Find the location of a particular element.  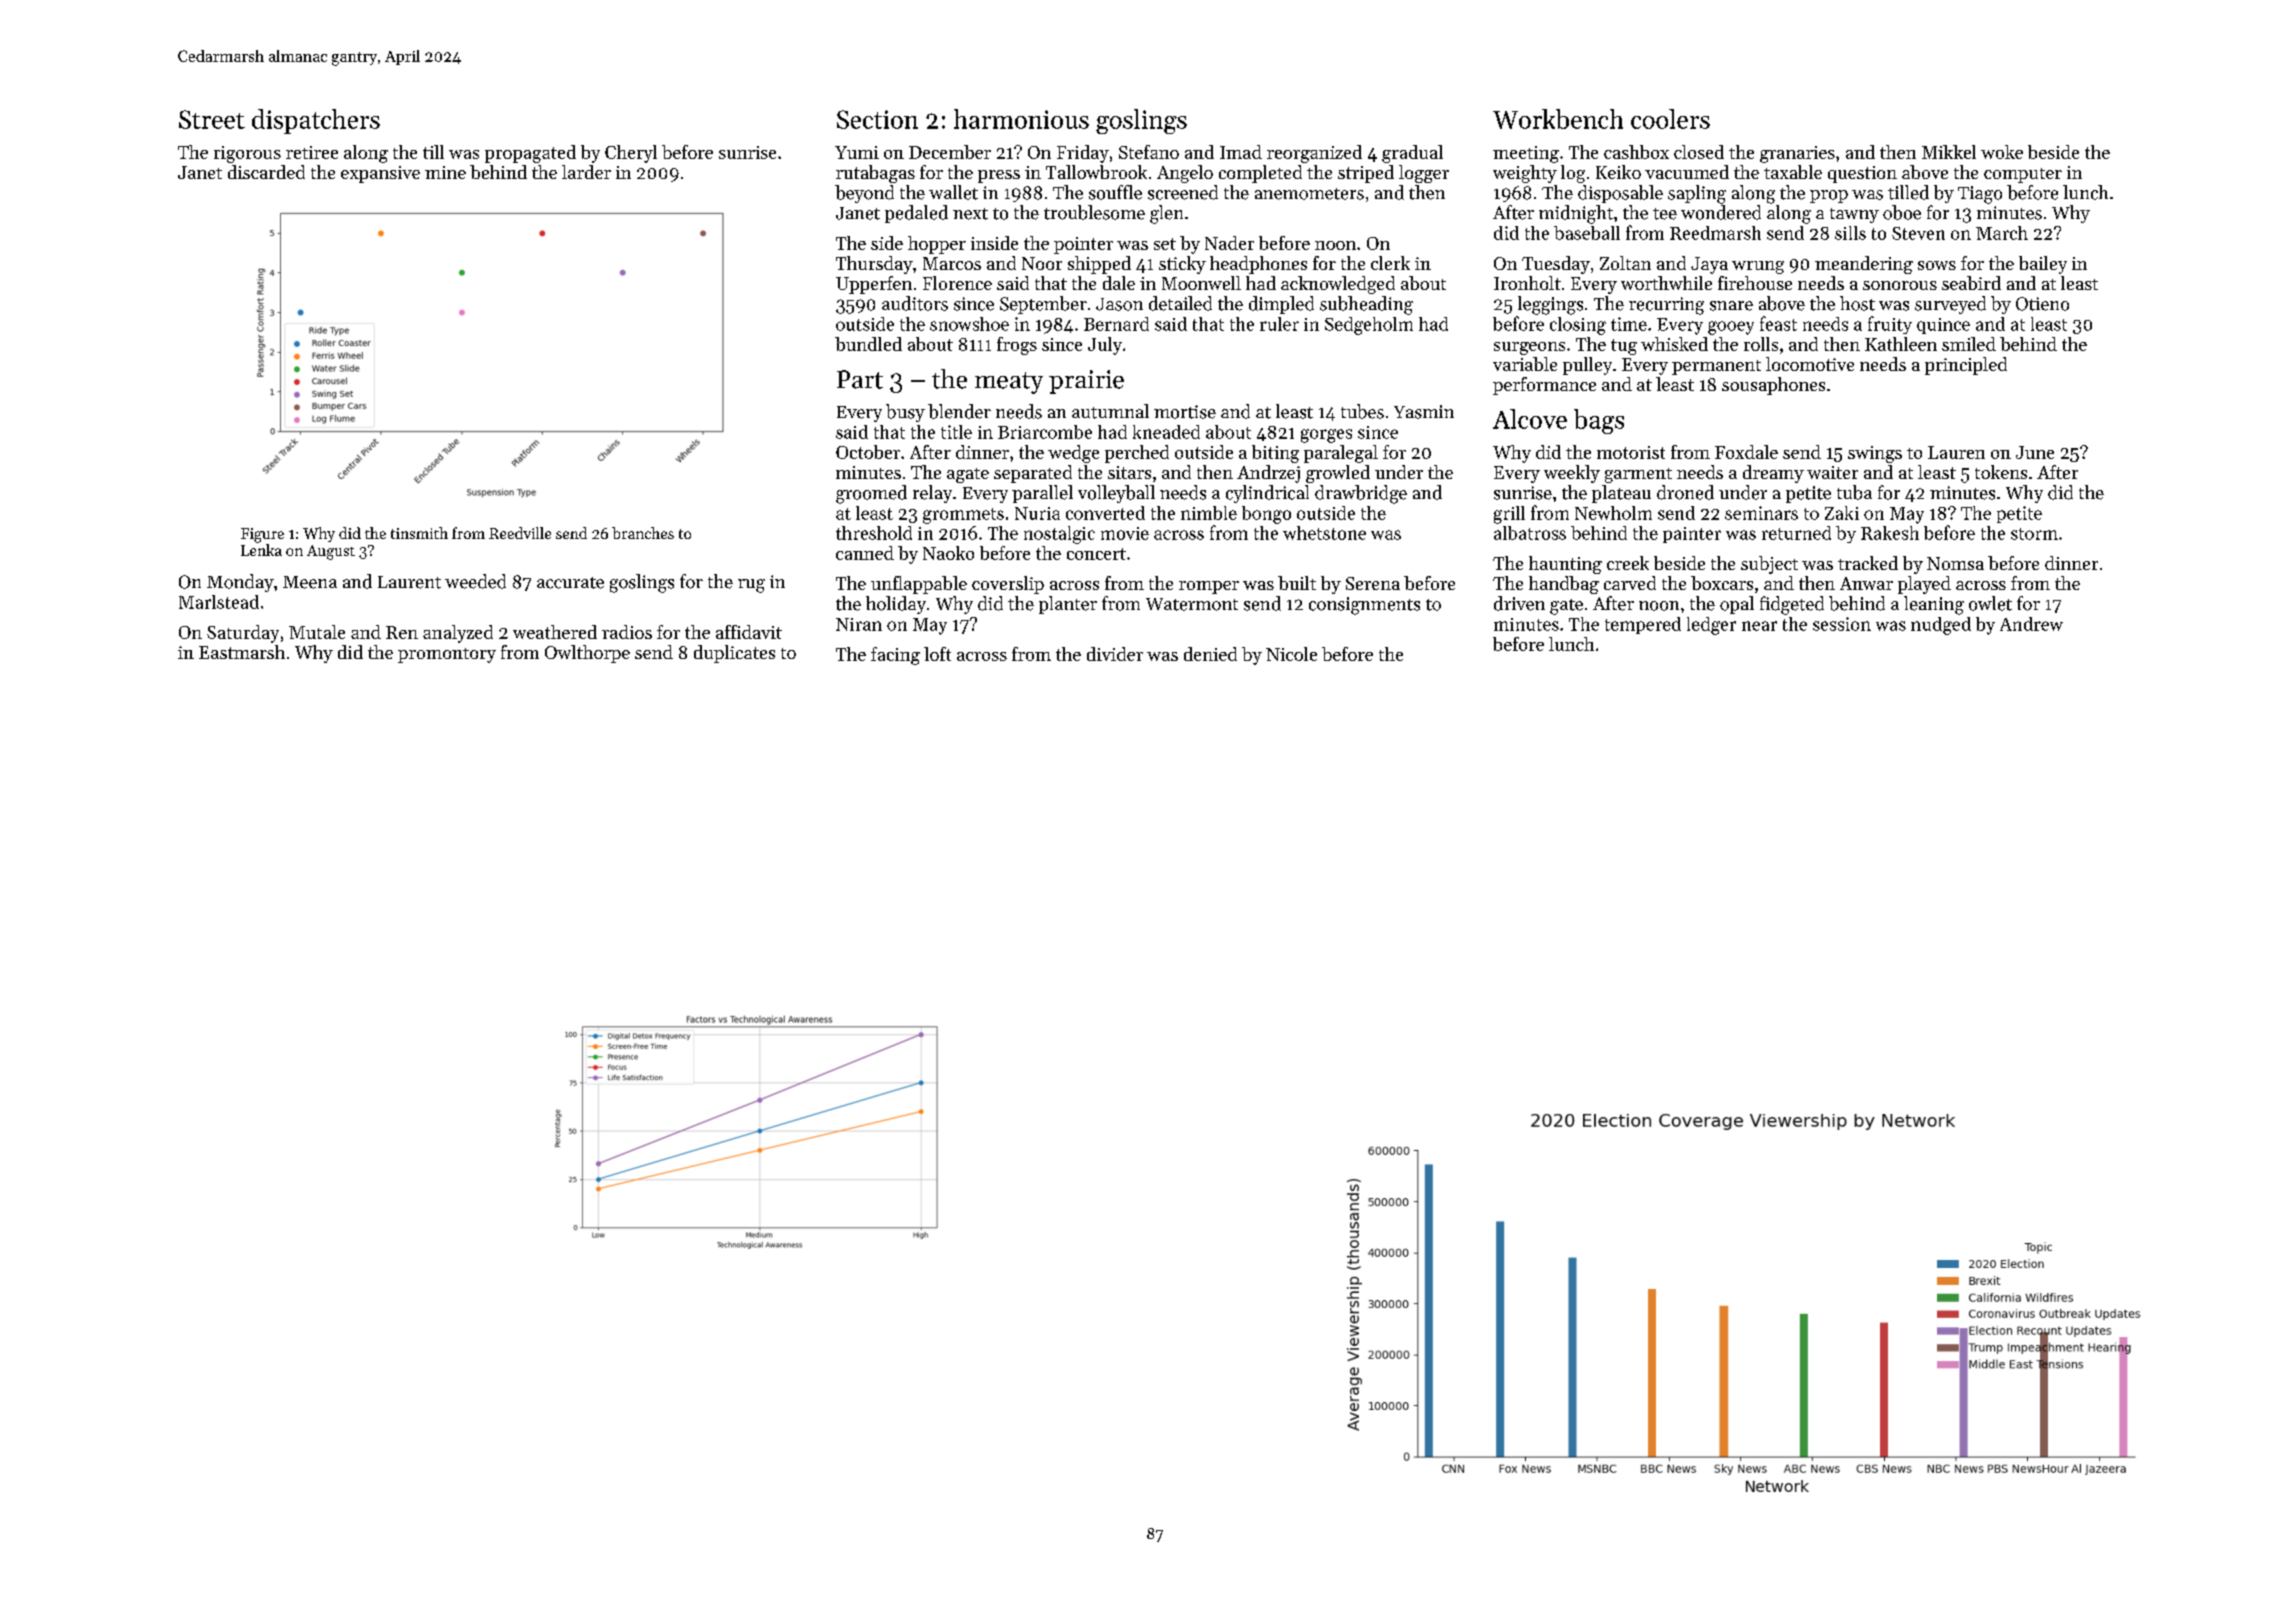

Cheryl is located at coordinates (631, 154).
